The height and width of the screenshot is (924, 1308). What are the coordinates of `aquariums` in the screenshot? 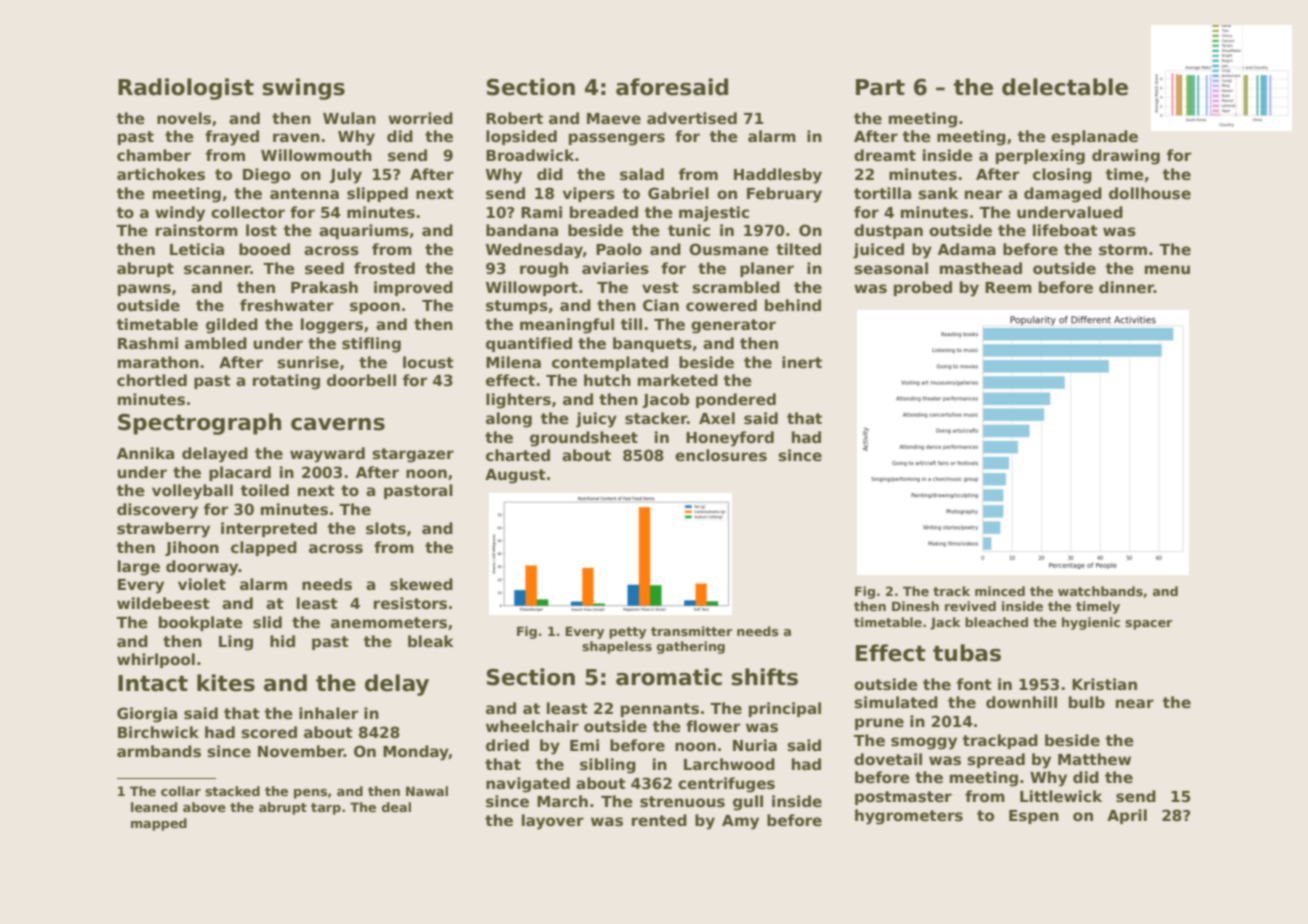 It's located at (364, 231).
